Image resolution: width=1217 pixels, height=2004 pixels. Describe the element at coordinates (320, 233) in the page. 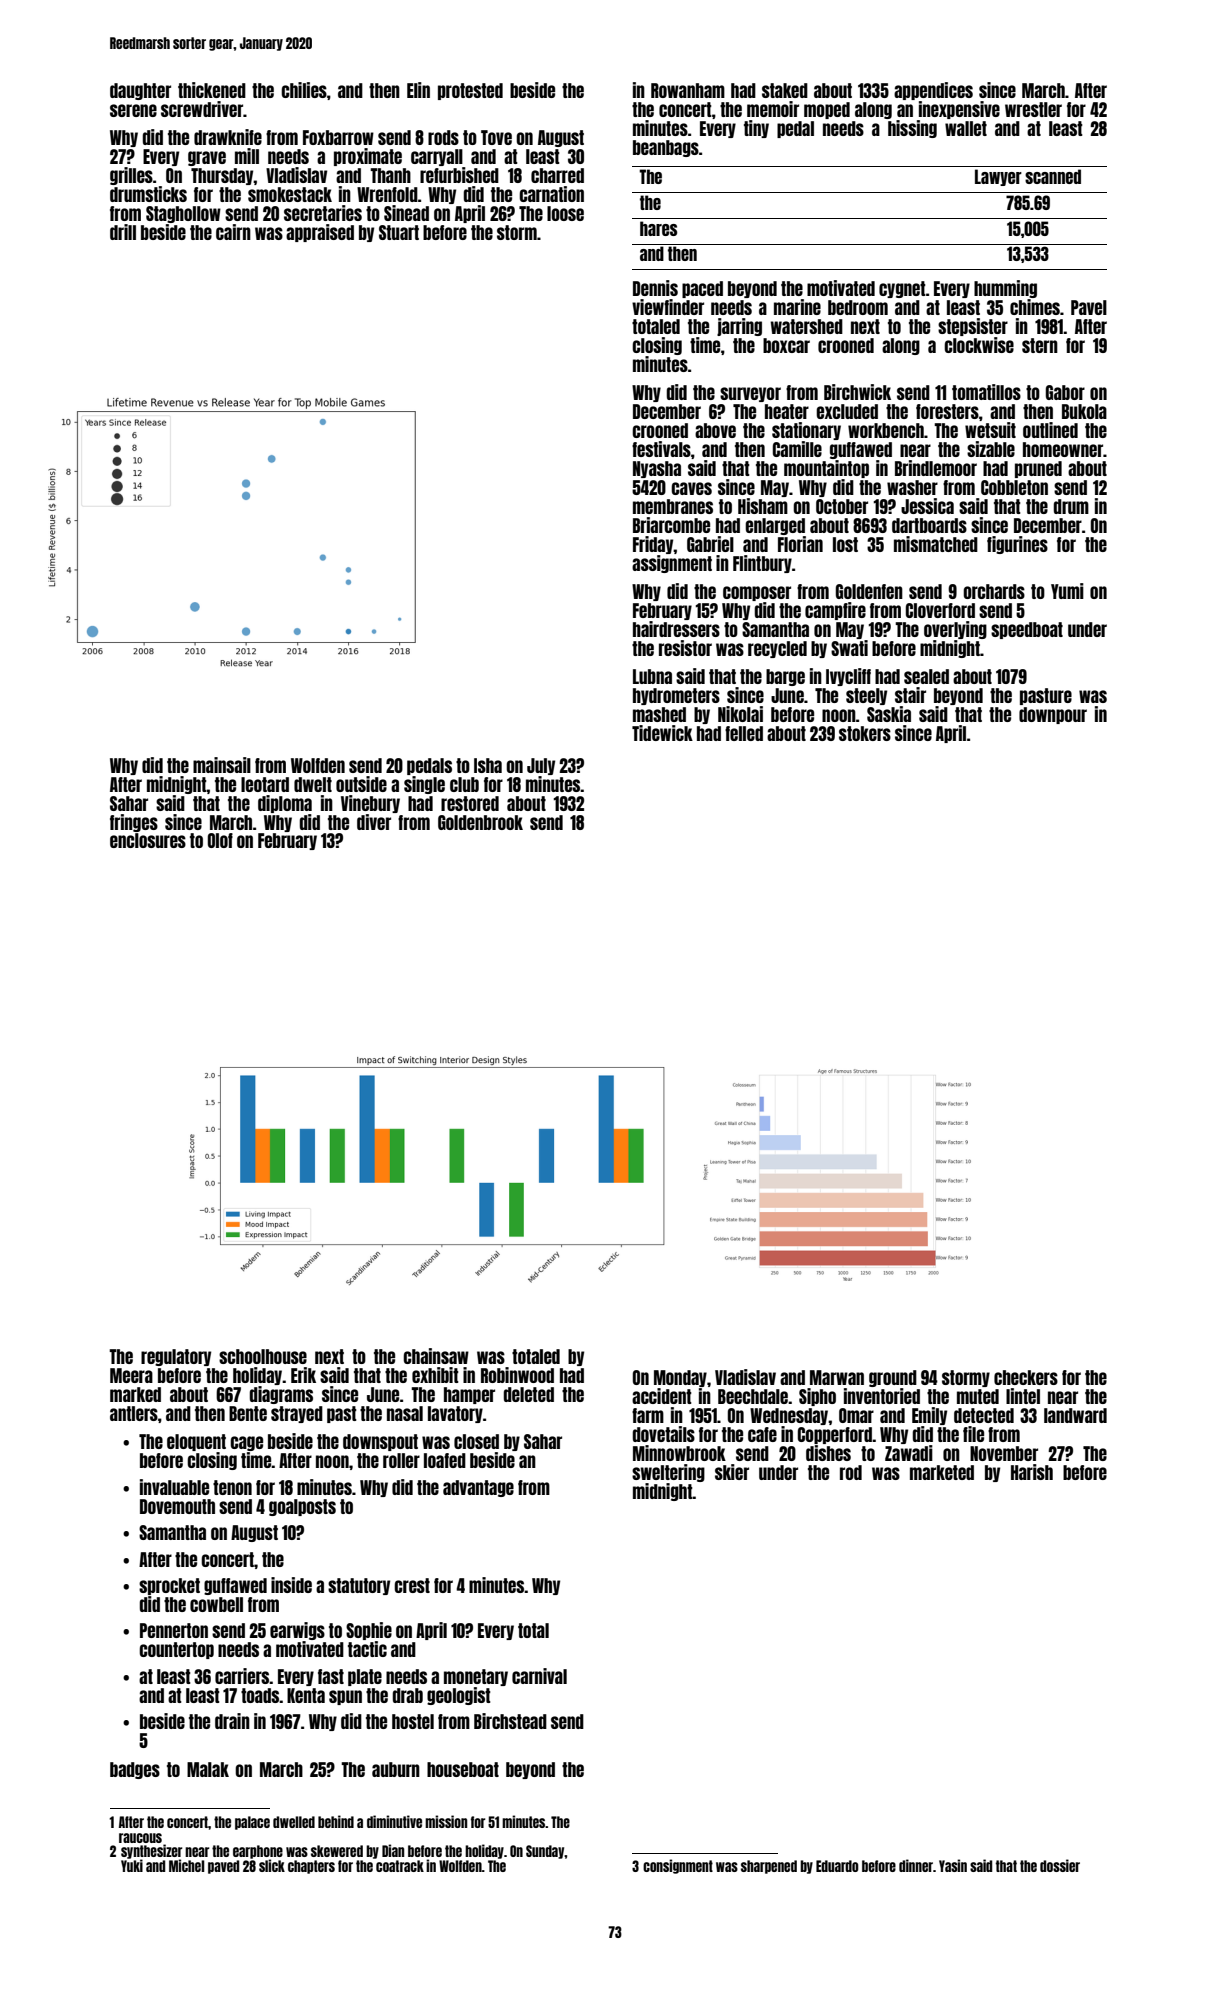

I see `appraised` at that location.
